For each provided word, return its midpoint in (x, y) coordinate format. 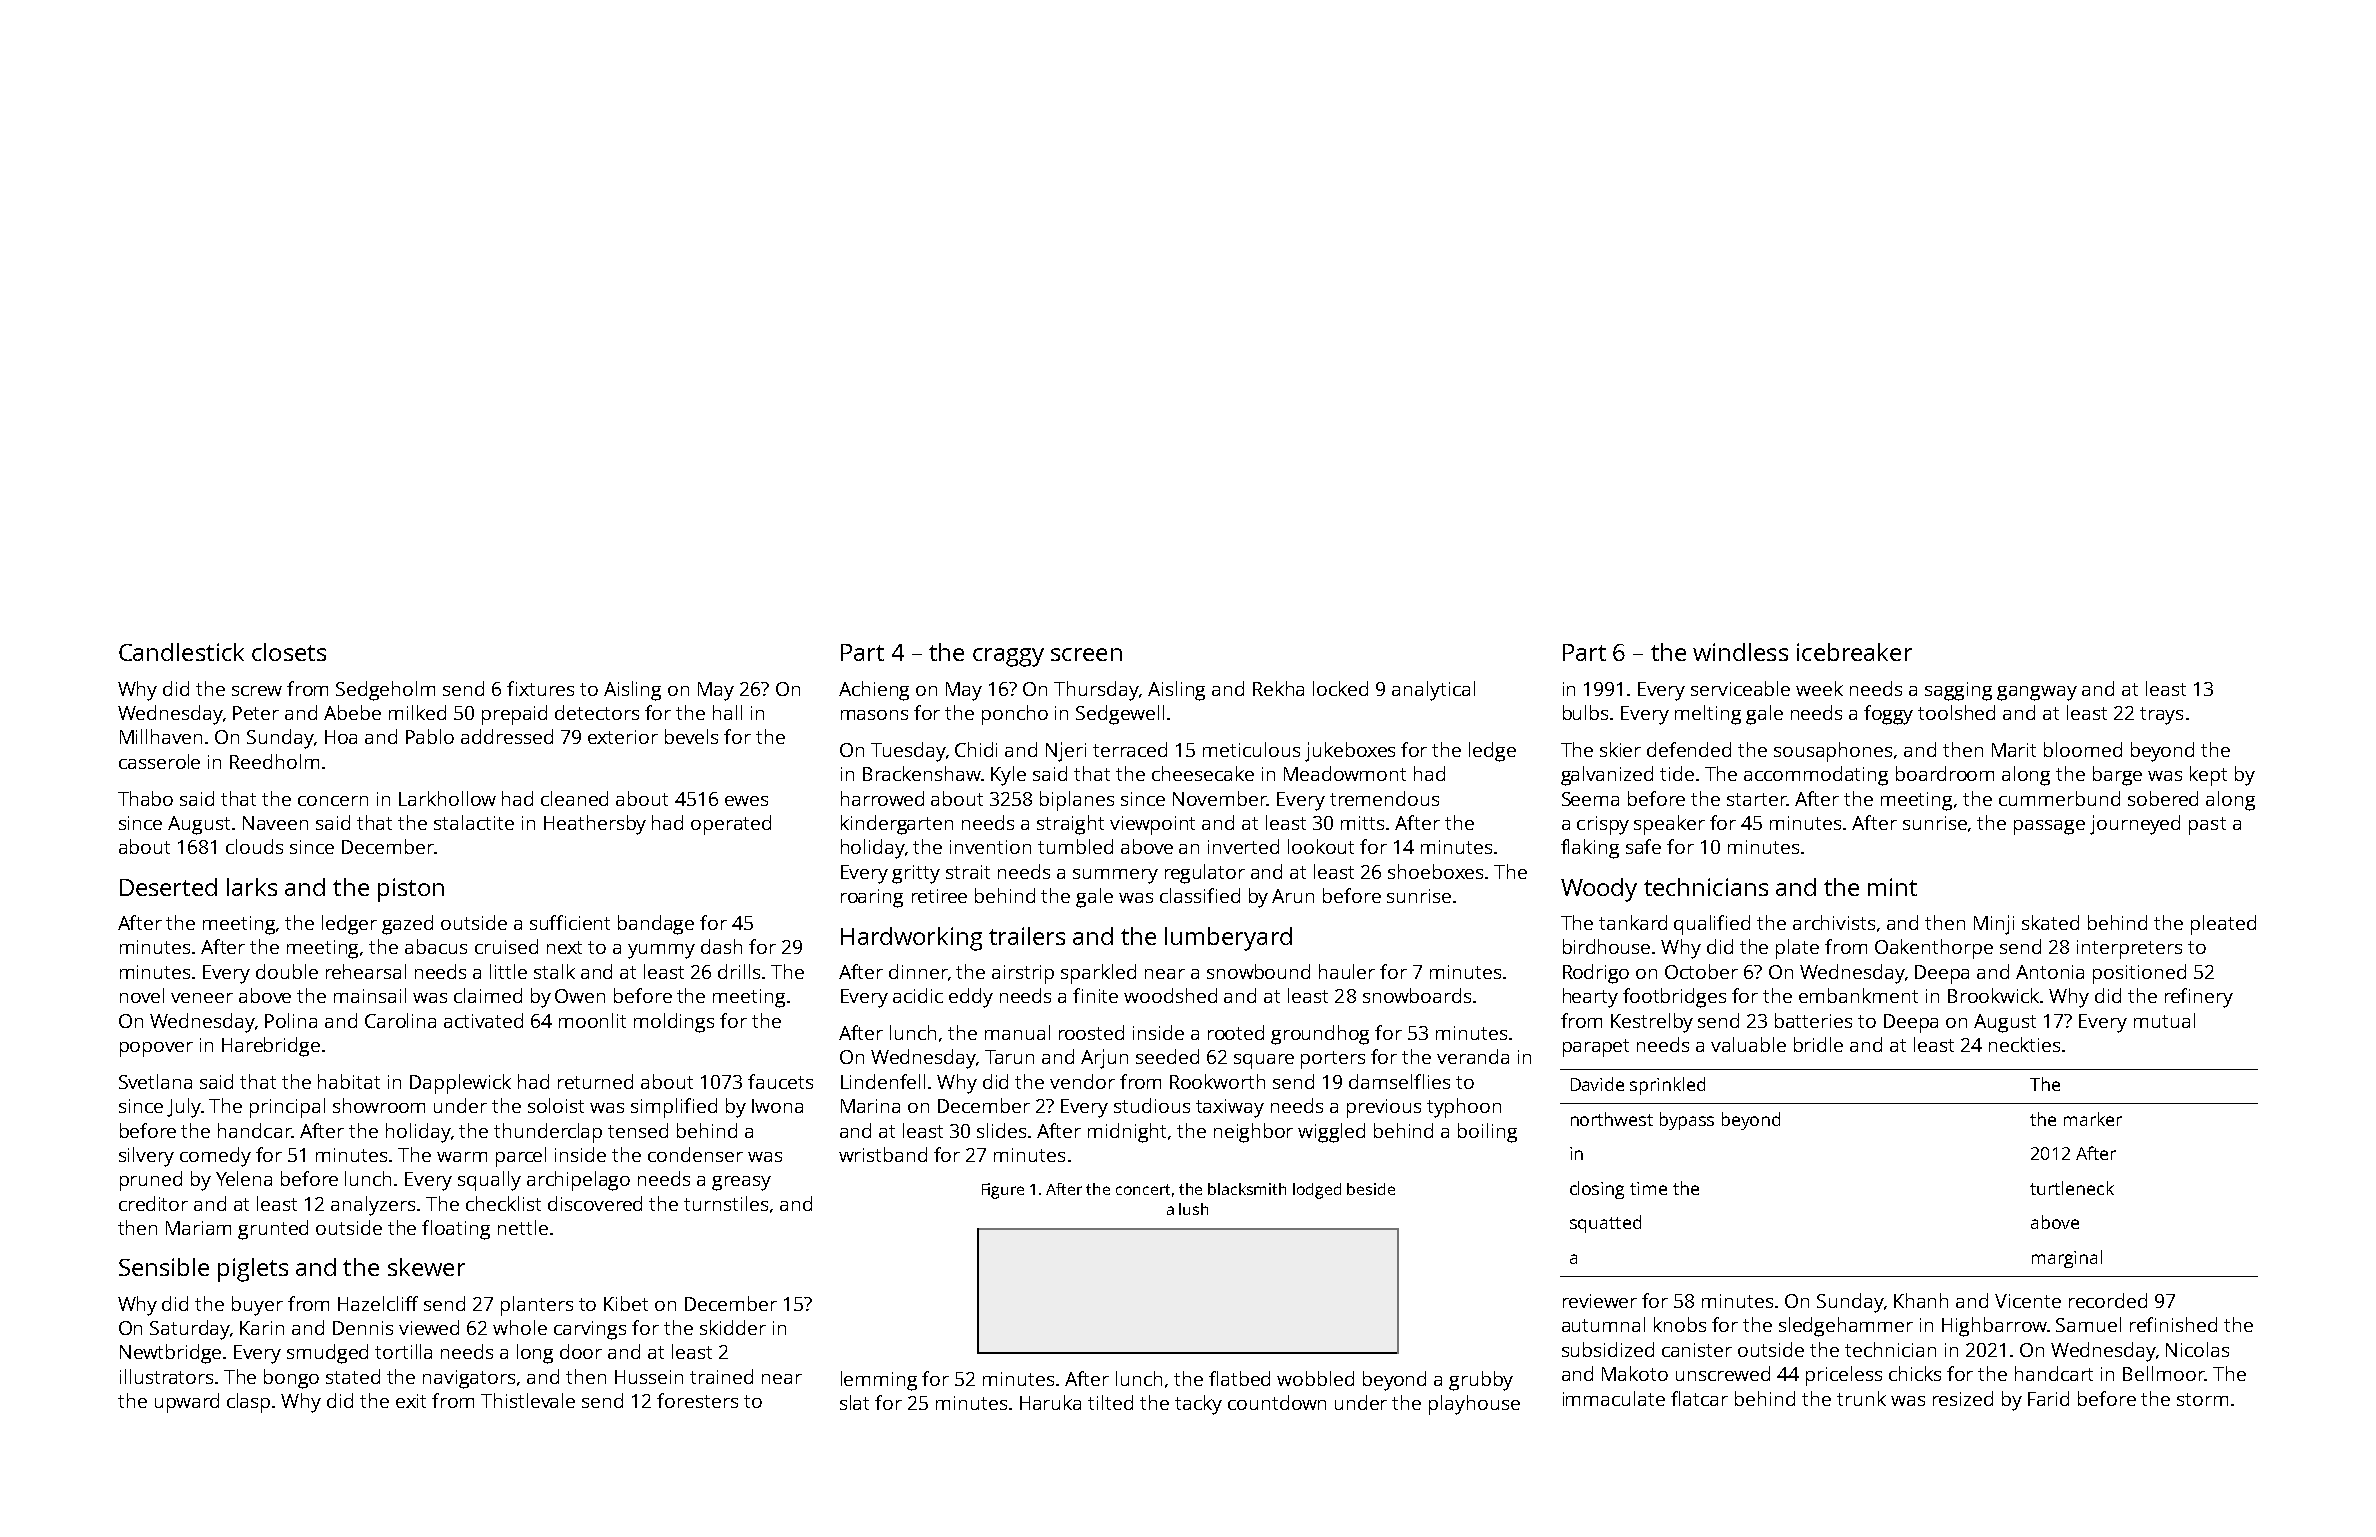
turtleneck (2072, 1188)
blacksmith (1247, 1189)
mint (1892, 887)
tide (1677, 773)
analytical (1433, 691)
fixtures (540, 688)
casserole (159, 761)
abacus (436, 946)
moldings (674, 1023)
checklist (503, 1203)
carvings (590, 1330)
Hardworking (911, 939)
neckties (2024, 1044)
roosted (1091, 1032)
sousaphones (1833, 752)
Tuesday (908, 752)
